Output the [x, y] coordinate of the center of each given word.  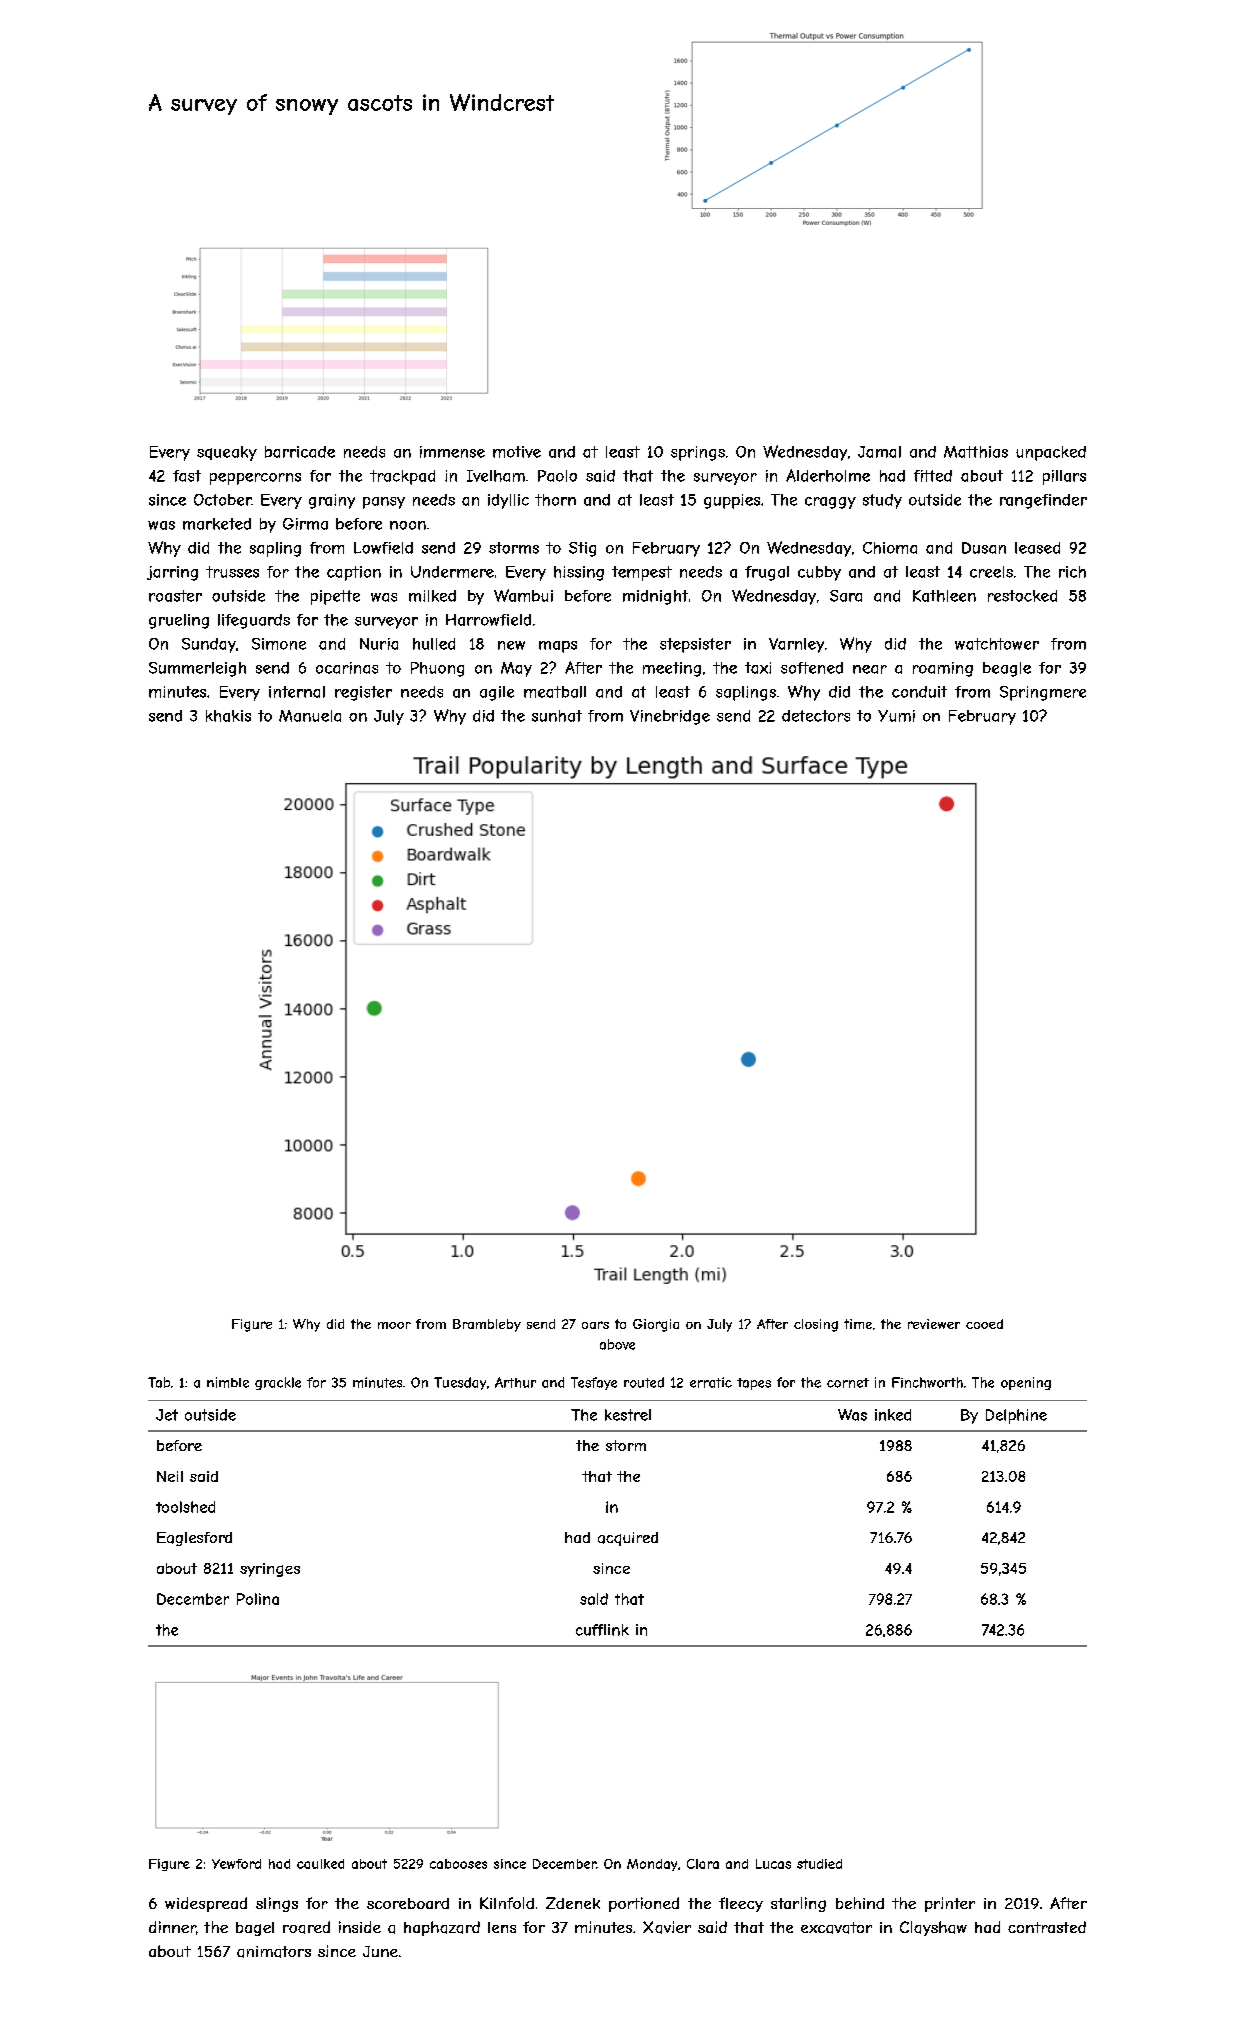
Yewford [236, 1864]
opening [1026, 1383]
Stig [582, 549]
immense [452, 452]
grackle [278, 1383]
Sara [846, 596]
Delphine [1016, 1416]
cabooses [458, 1864]
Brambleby [487, 1325]
